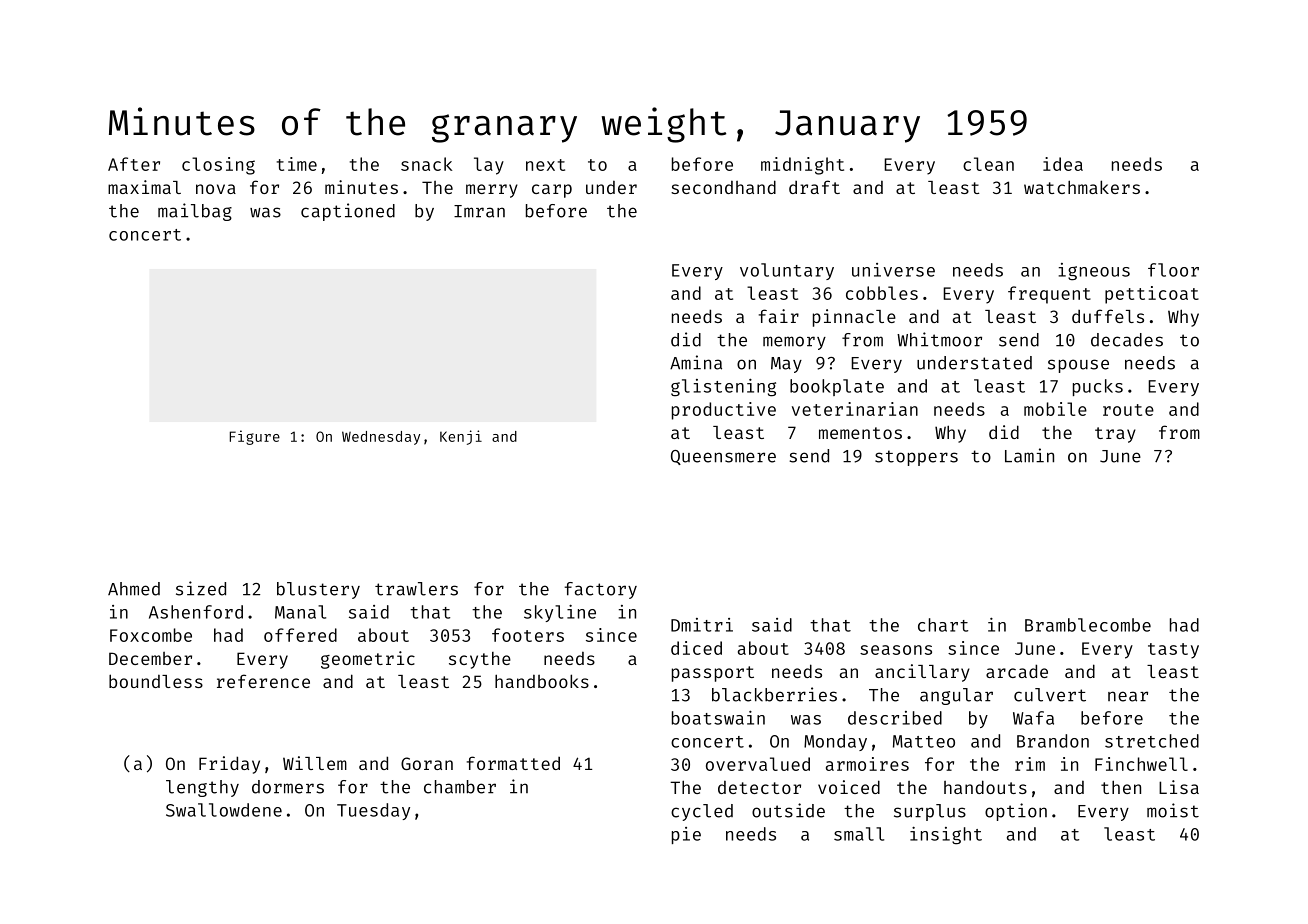 The width and height of the screenshot is (1308, 924). Describe the element at coordinates (723, 187) in the screenshot. I see `secondhand` at that location.
